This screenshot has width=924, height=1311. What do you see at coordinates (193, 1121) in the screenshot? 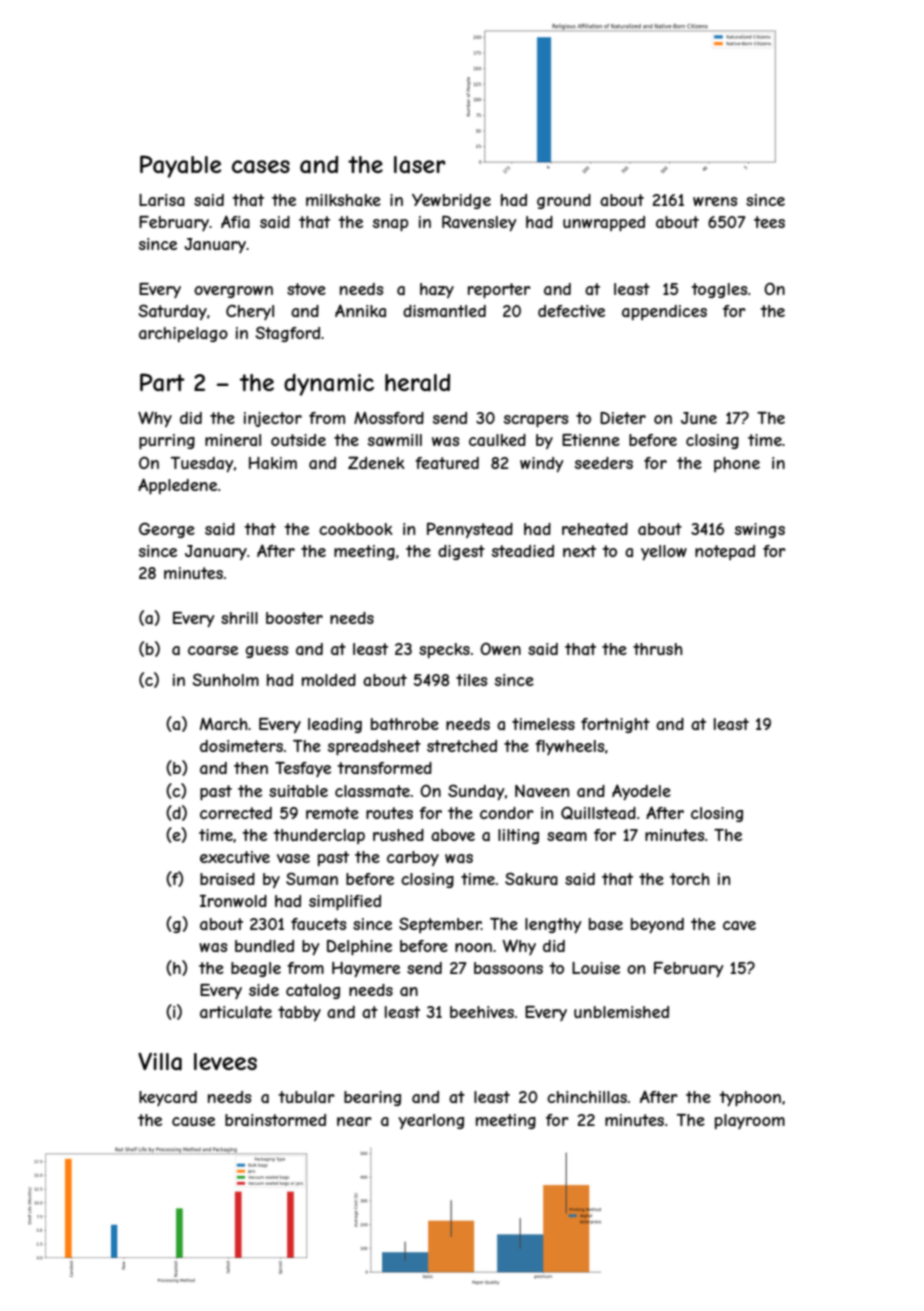
I see `cause` at bounding box center [193, 1121].
